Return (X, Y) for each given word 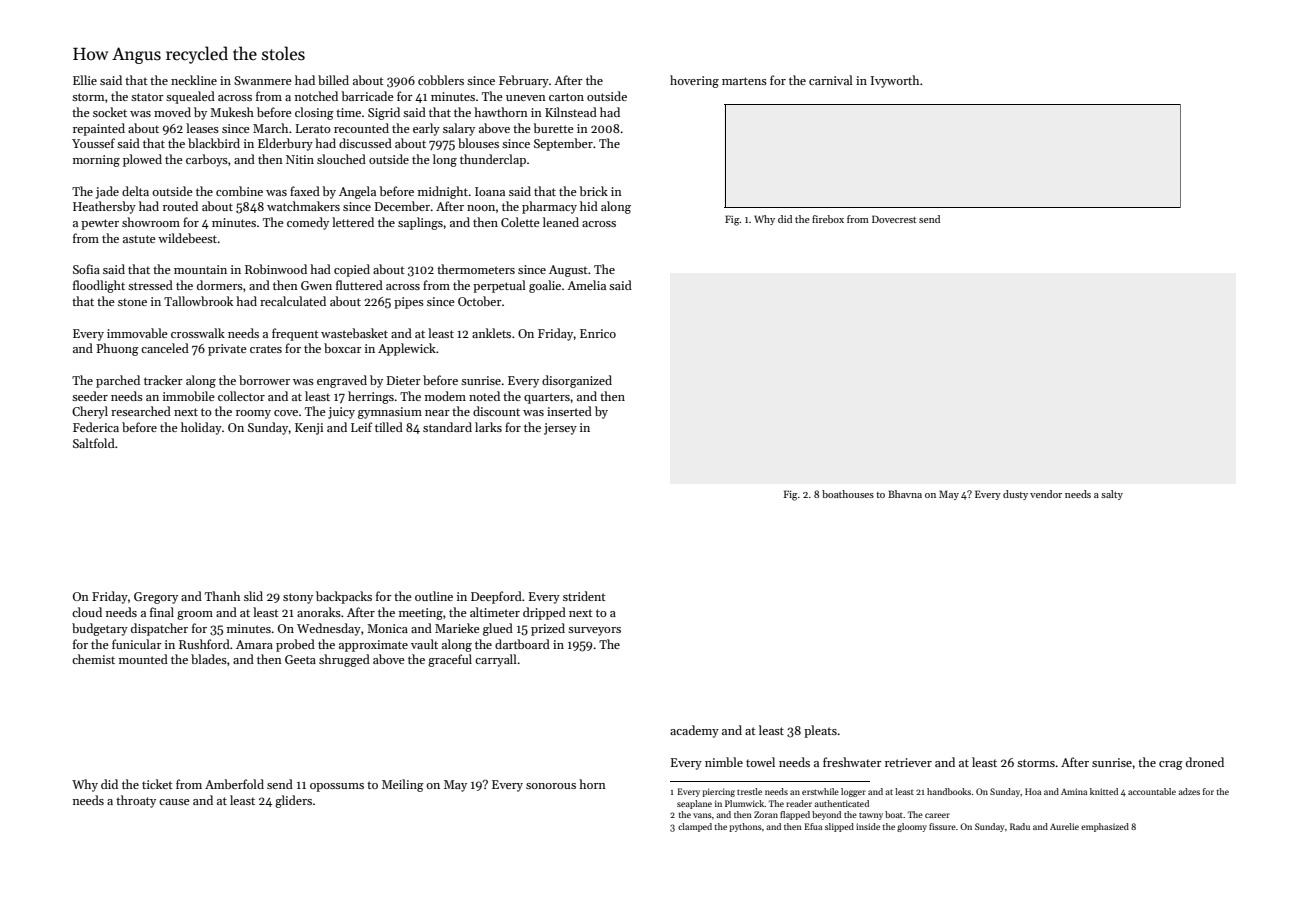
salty (1112, 495)
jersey (560, 429)
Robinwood (276, 269)
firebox (828, 219)
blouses (478, 143)
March (270, 128)
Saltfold (94, 443)
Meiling (403, 785)
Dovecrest (894, 219)
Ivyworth (895, 81)
